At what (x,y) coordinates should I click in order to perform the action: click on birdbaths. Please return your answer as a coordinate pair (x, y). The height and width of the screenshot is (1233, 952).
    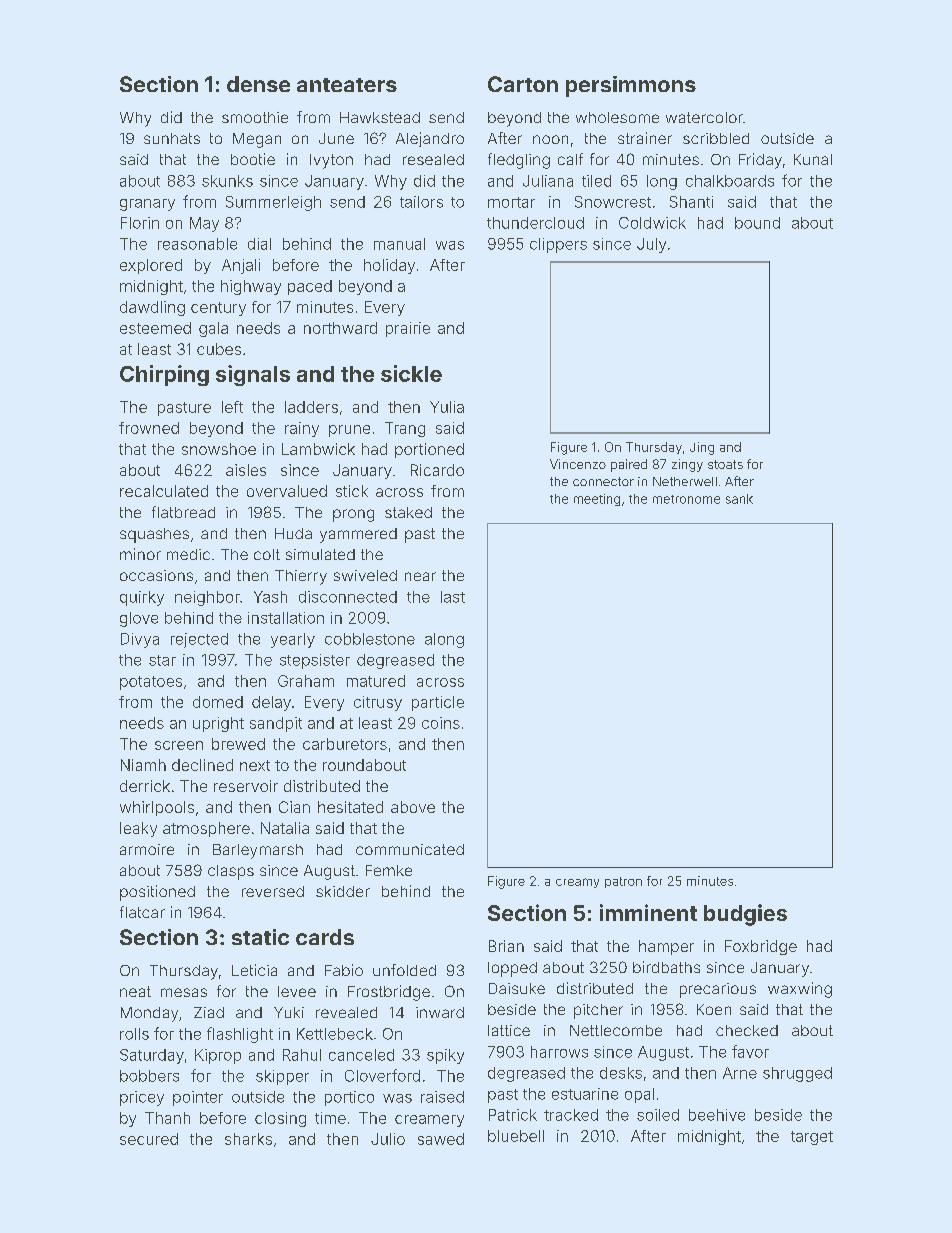
    Looking at the image, I should click on (666, 967).
